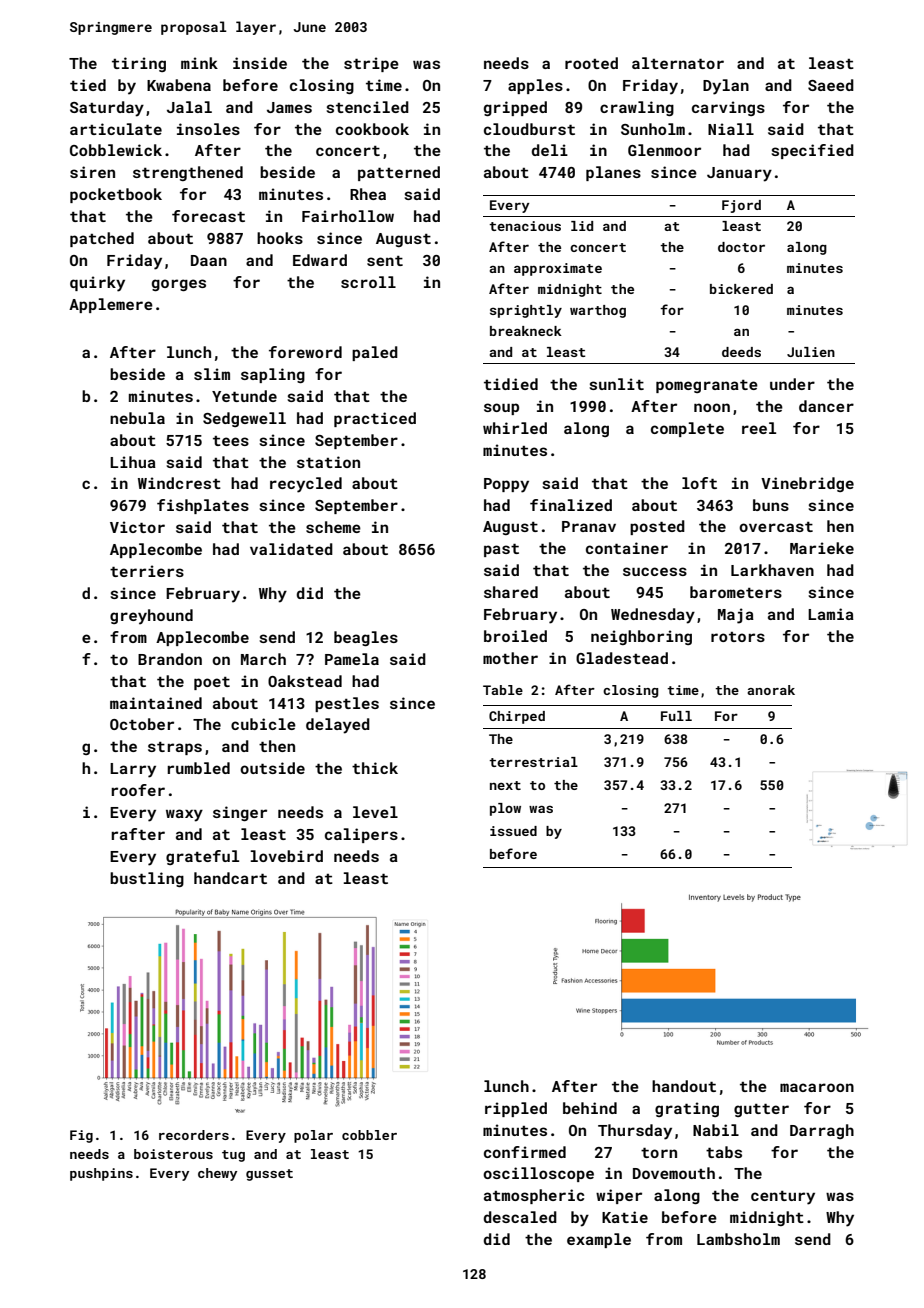 Image resolution: width=924 pixels, height=1308 pixels. I want to click on deli, so click(550, 150).
